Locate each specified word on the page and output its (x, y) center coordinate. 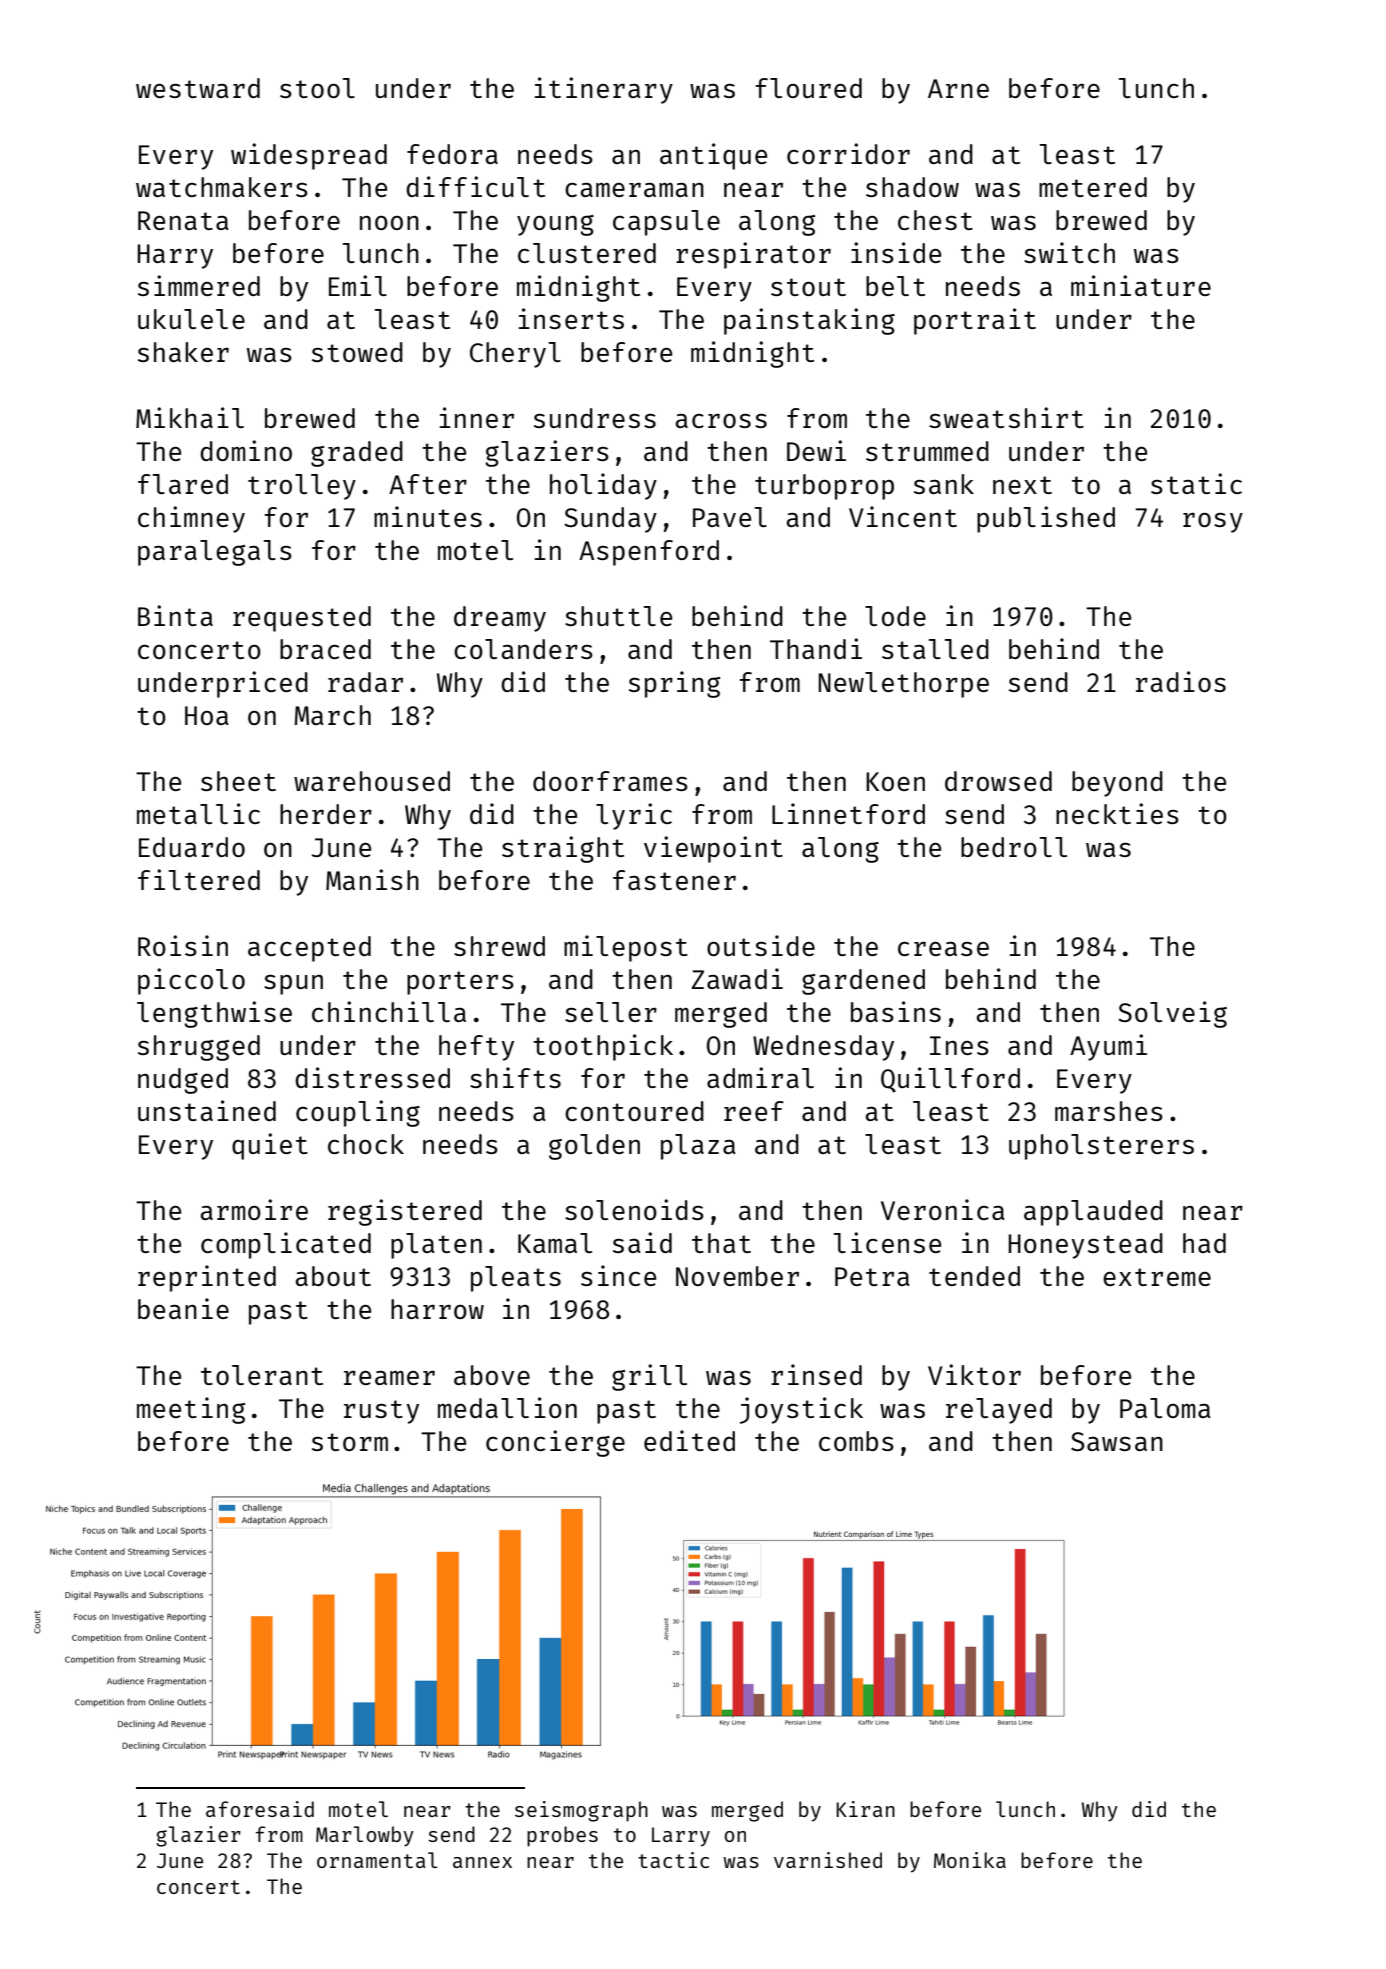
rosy (1213, 523)
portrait (975, 321)
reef (754, 1111)
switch (1069, 252)
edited (689, 1440)
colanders (523, 649)
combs (856, 1441)
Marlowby (365, 1836)
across (721, 421)
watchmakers (222, 187)
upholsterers (1101, 1147)
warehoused (372, 781)
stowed (357, 352)
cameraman (634, 190)
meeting (191, 1410)
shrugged (199, 1048)
